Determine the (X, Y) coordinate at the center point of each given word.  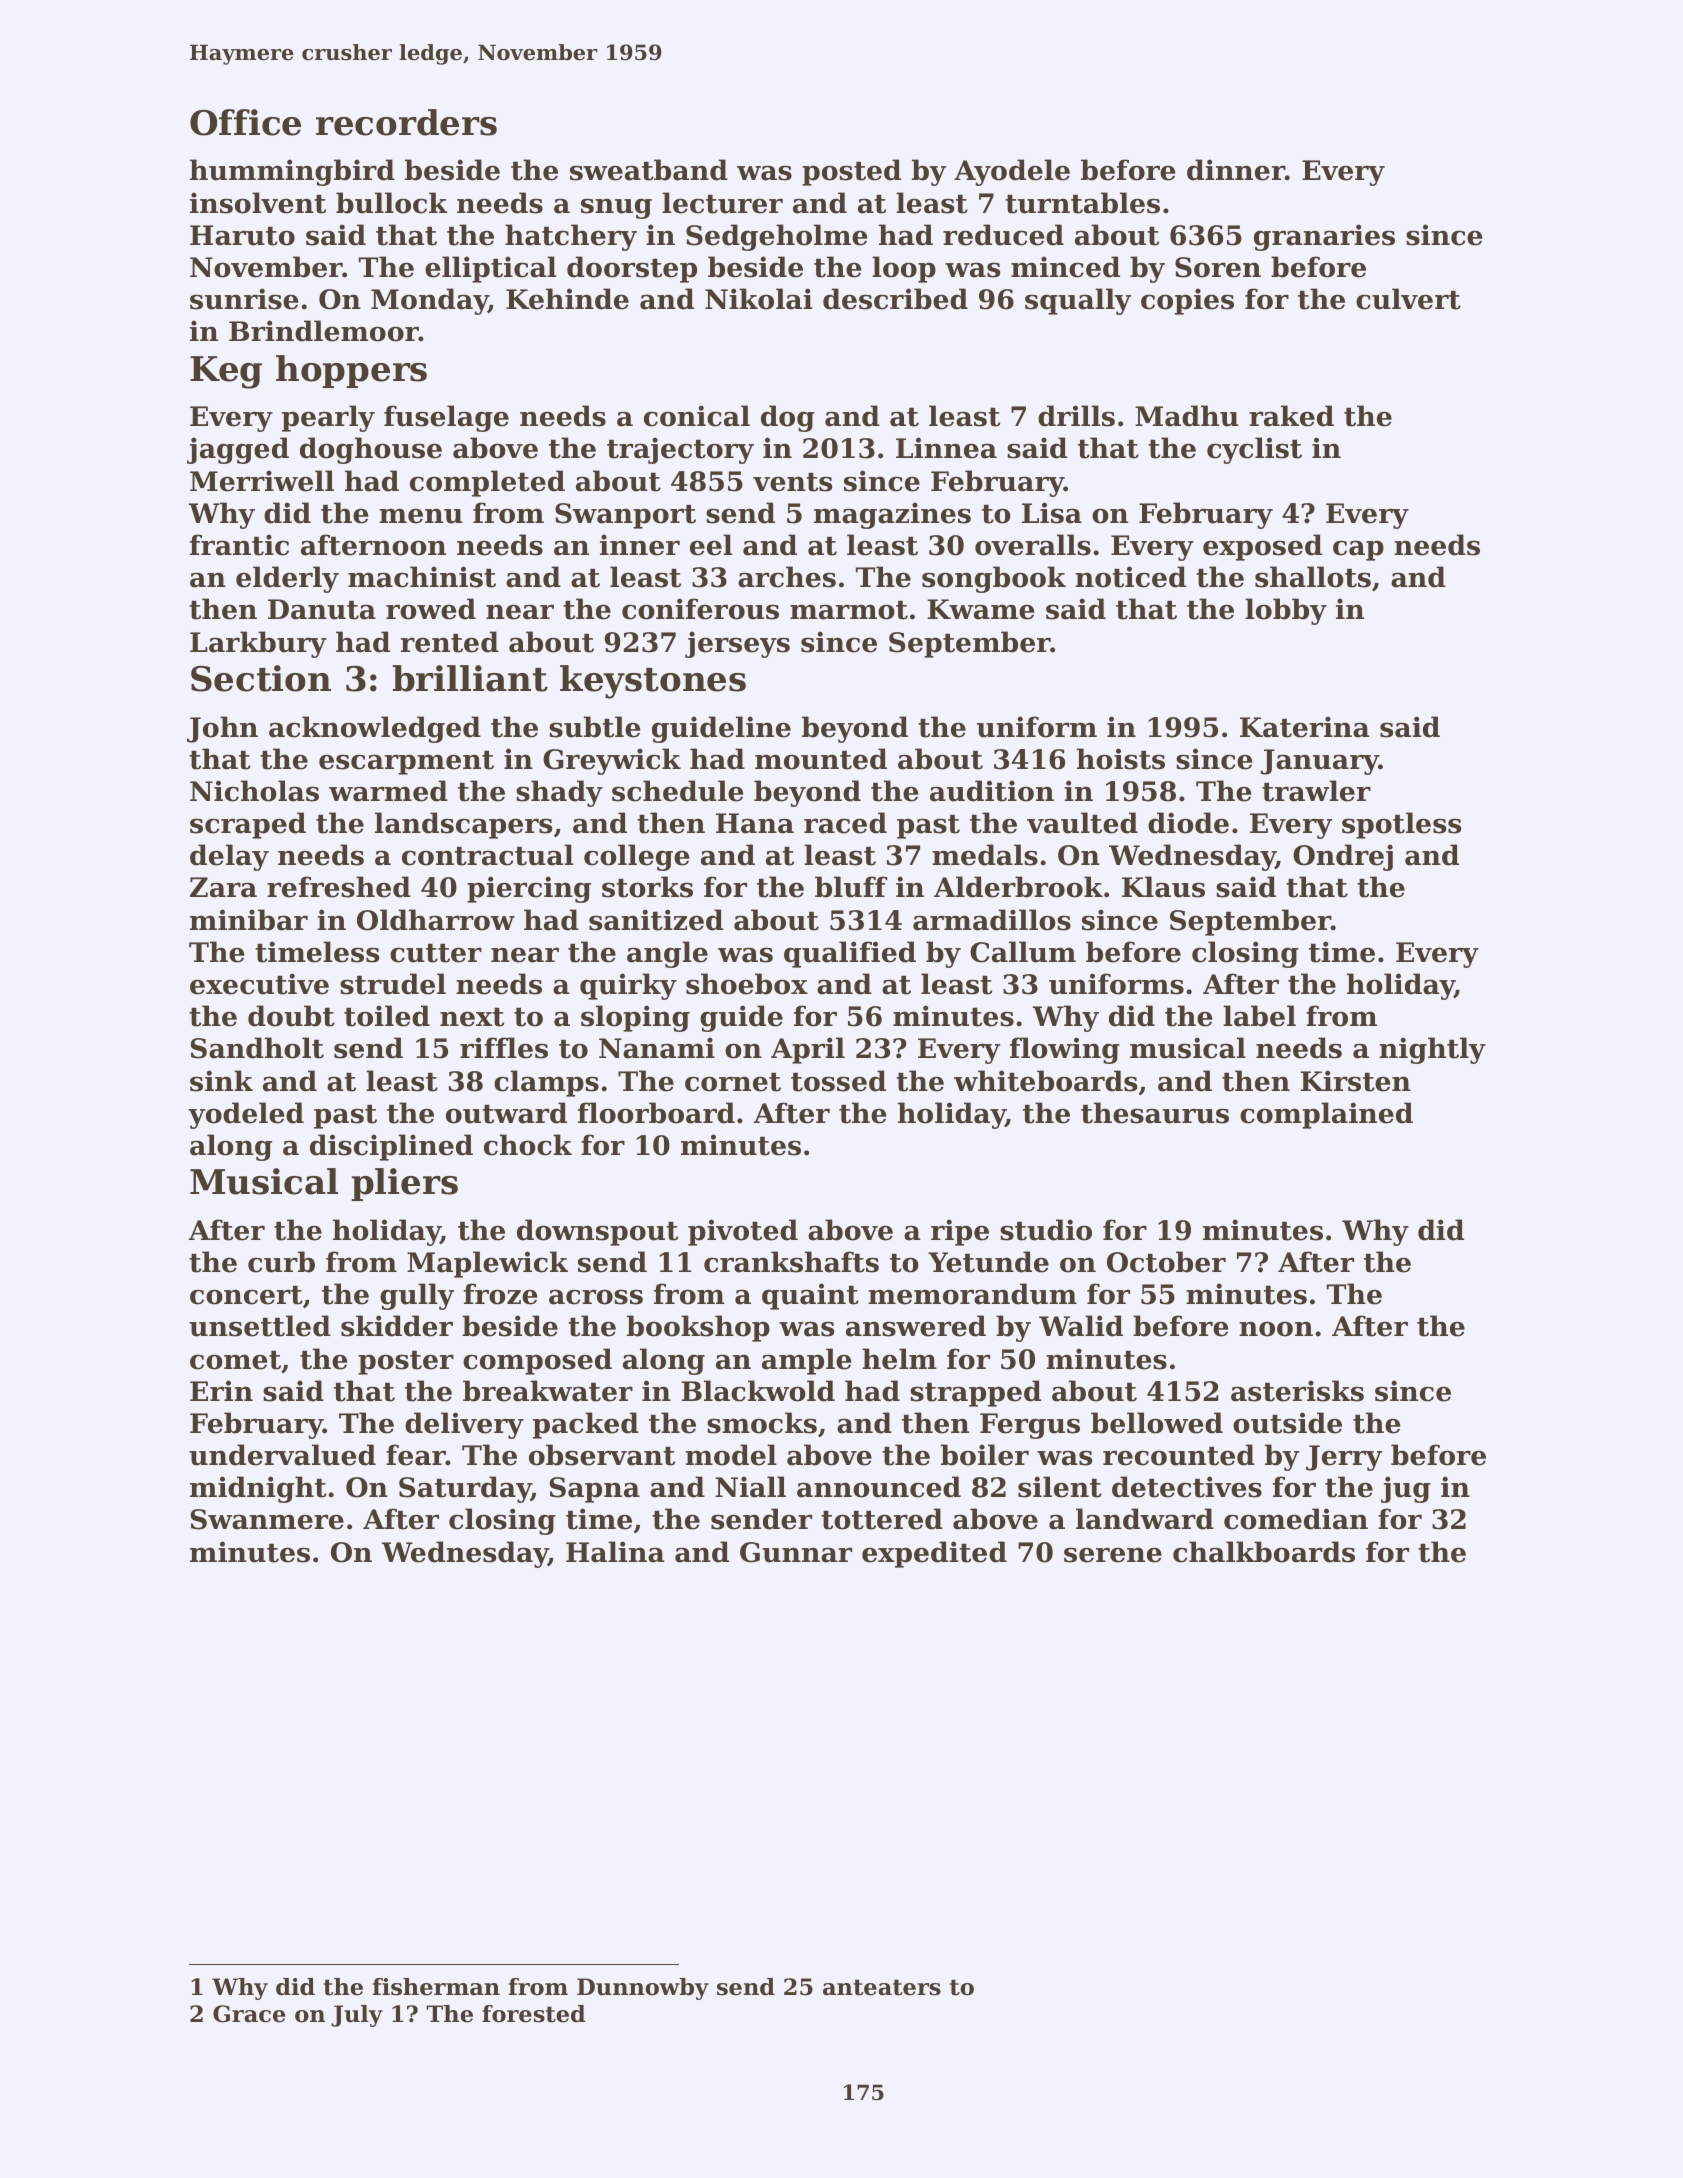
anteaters (882, 1987)
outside (1287, 1423)
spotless (1401, 825)
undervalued (282, 1455)
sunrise (244, 299)
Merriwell (262, 481)
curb (281, 1262)
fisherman (436, 1987)
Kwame (980, 609)
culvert (1408, 299)
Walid (1081, 1326)
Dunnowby (643, 1989)
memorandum (972, 1294)
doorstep (632, 269)
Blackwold (758, 1391)
